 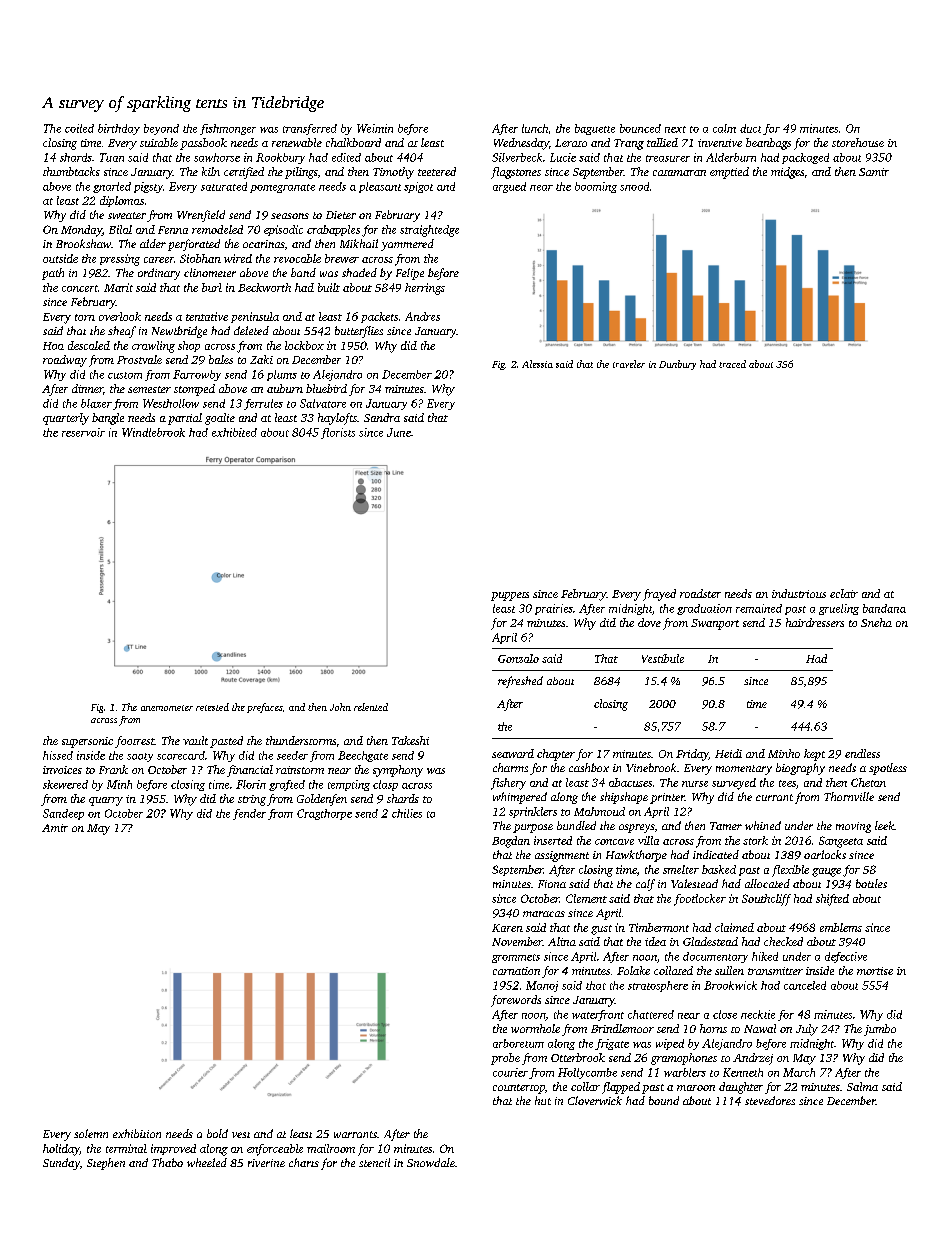 What do you see at coordinates (509, 187) in the screenshot?
I see `argued` at bounding box center [509, 187].
